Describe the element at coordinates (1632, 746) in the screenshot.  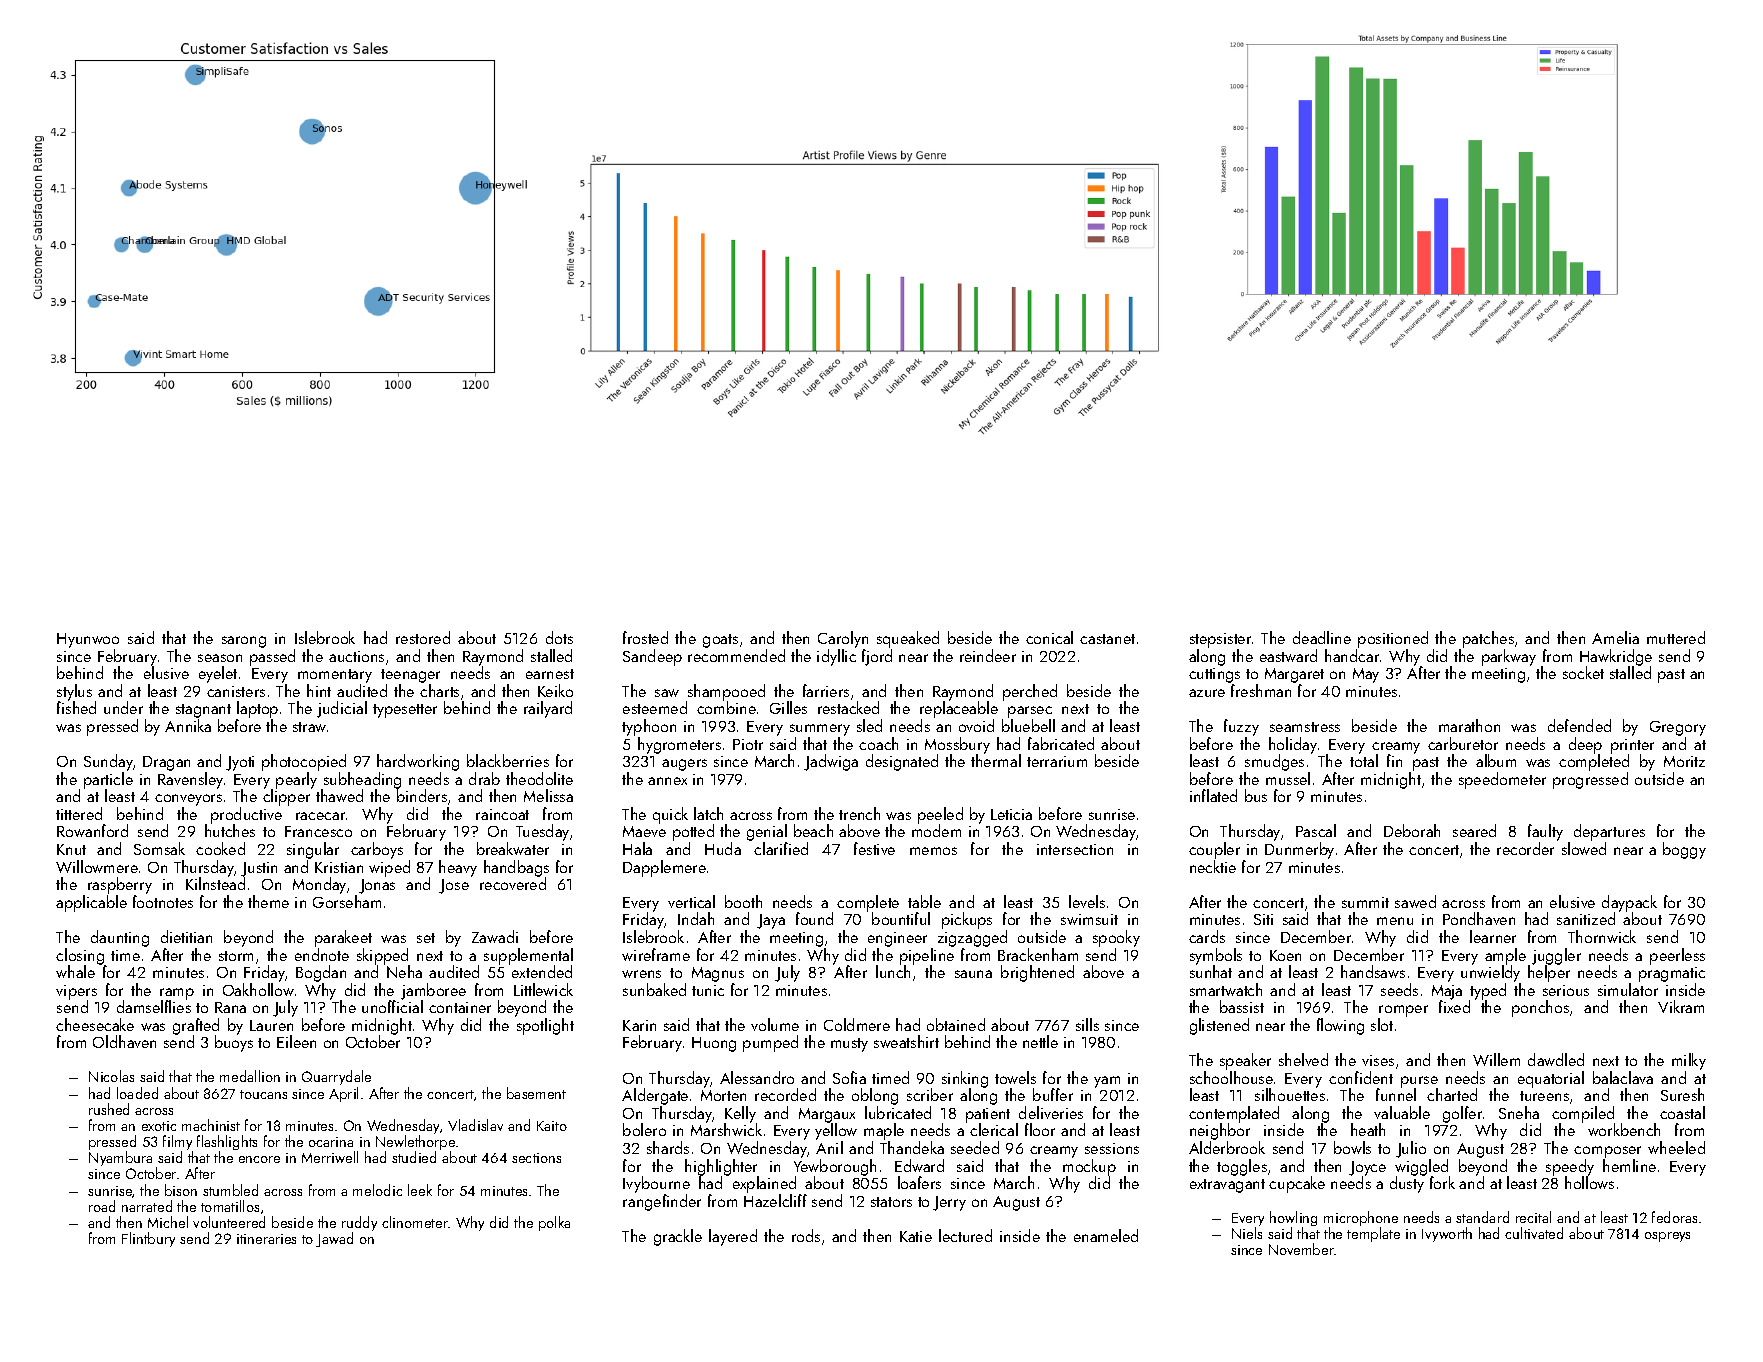
I see `printer` at that location.
